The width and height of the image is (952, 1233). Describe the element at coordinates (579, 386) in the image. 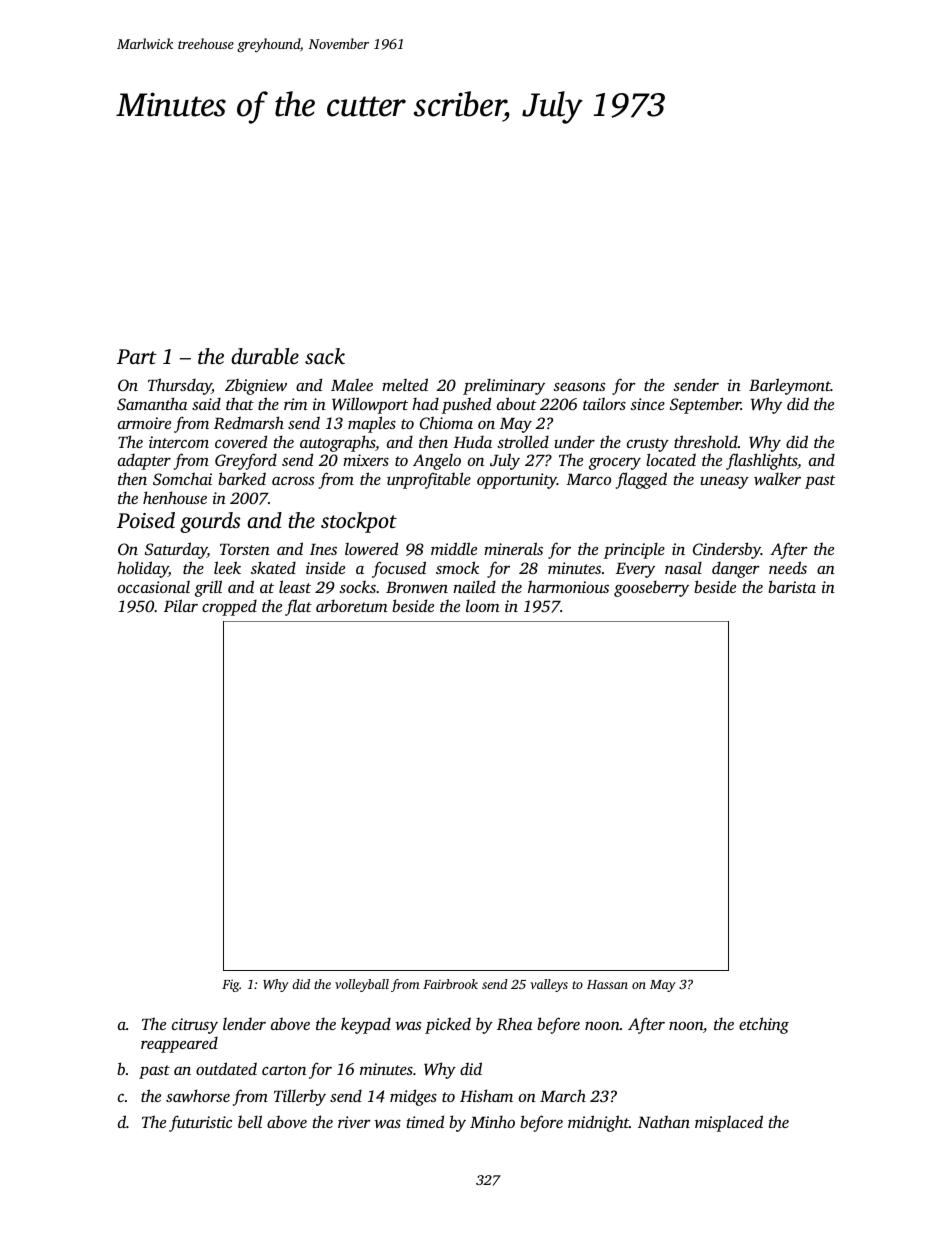

I see `seasons` at that location.
